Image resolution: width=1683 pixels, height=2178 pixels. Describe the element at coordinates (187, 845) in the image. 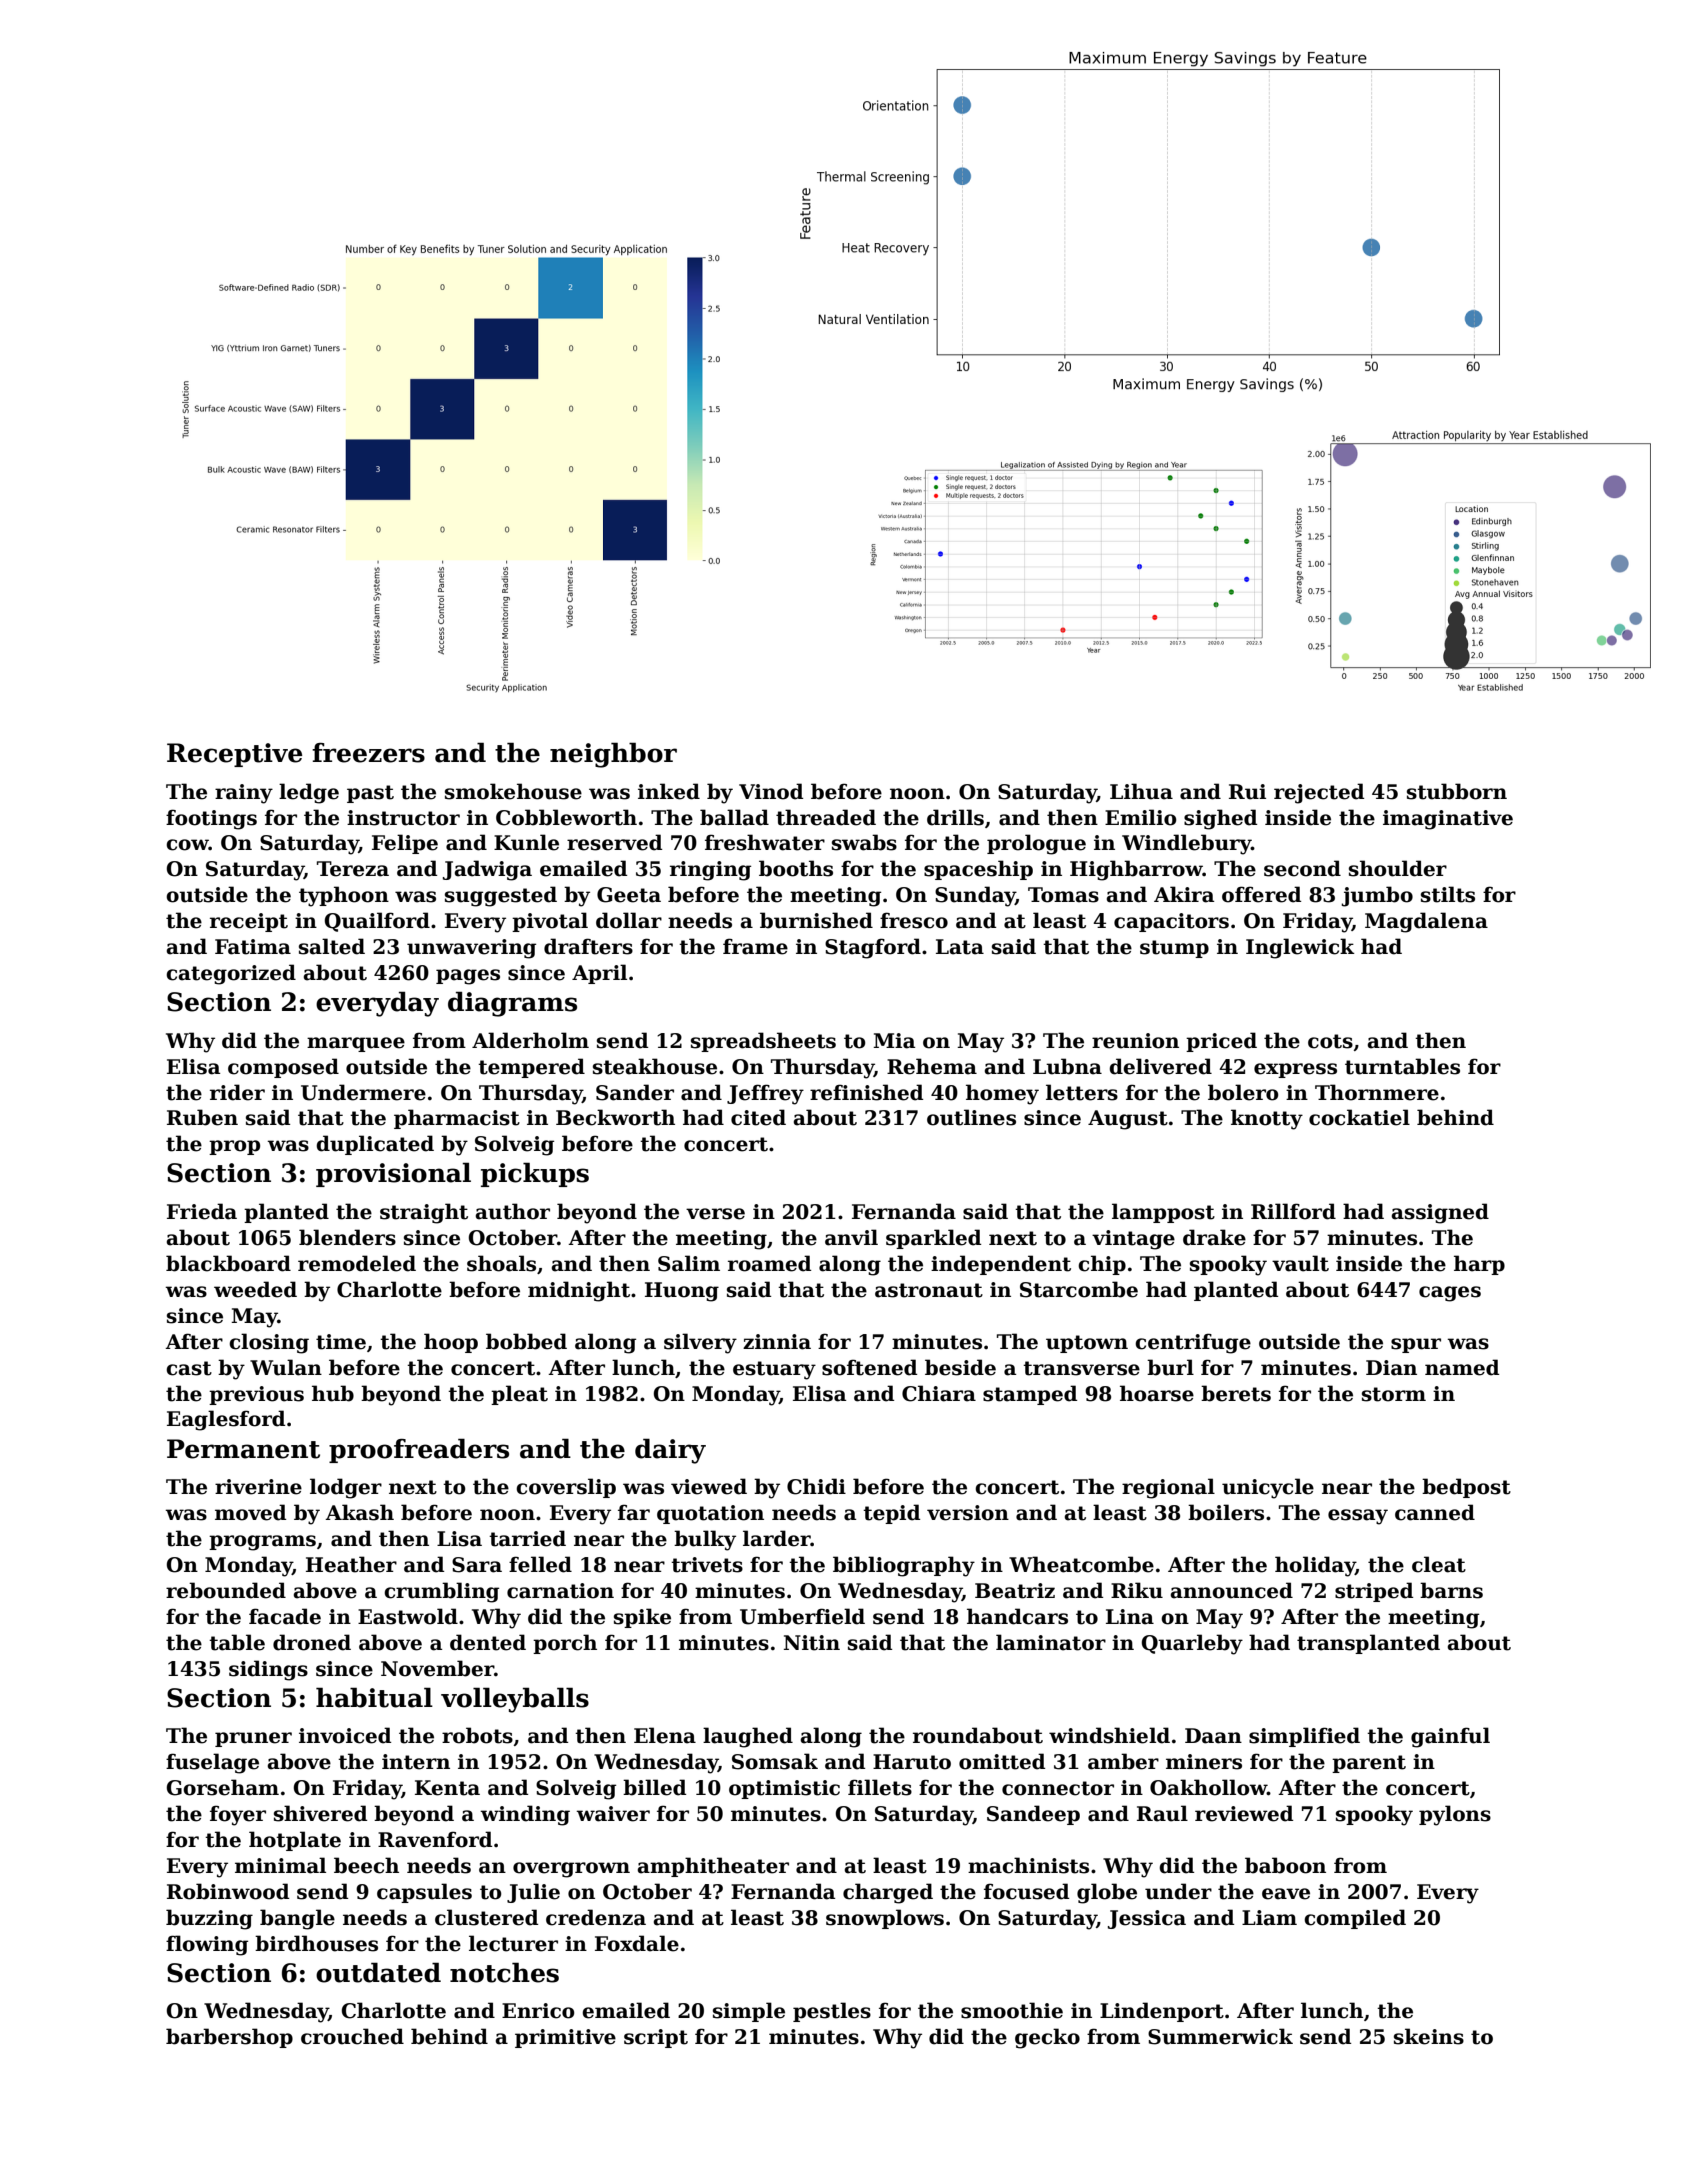

I see `cow` at that location.
